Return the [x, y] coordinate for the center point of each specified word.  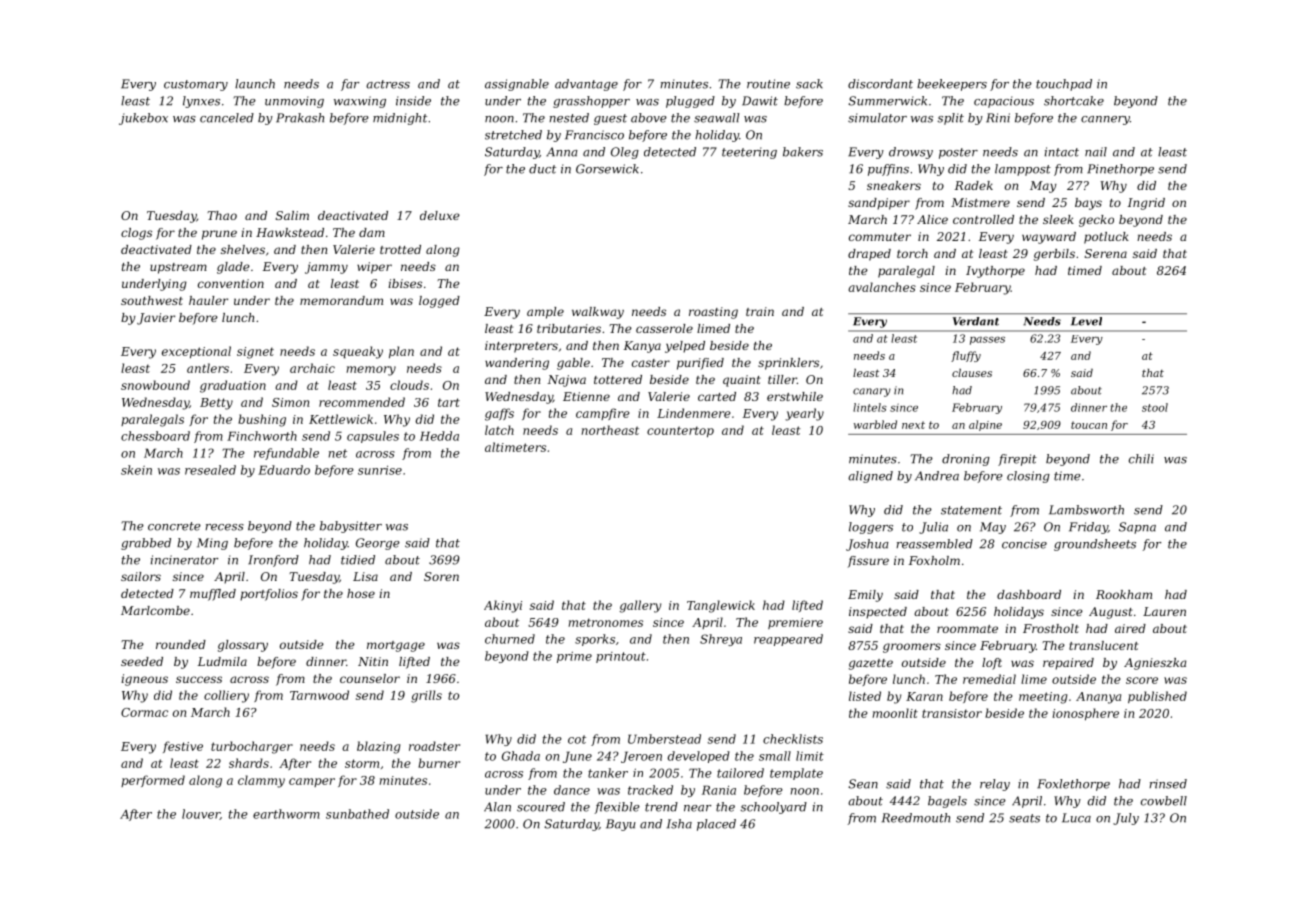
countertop [680, 431]
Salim [292, 215]
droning [966, 460]
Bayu [621, 825]
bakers [803, 152]
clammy [261, 781]
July [1126, 819]
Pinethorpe [1120, 170]
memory [371, 371]
